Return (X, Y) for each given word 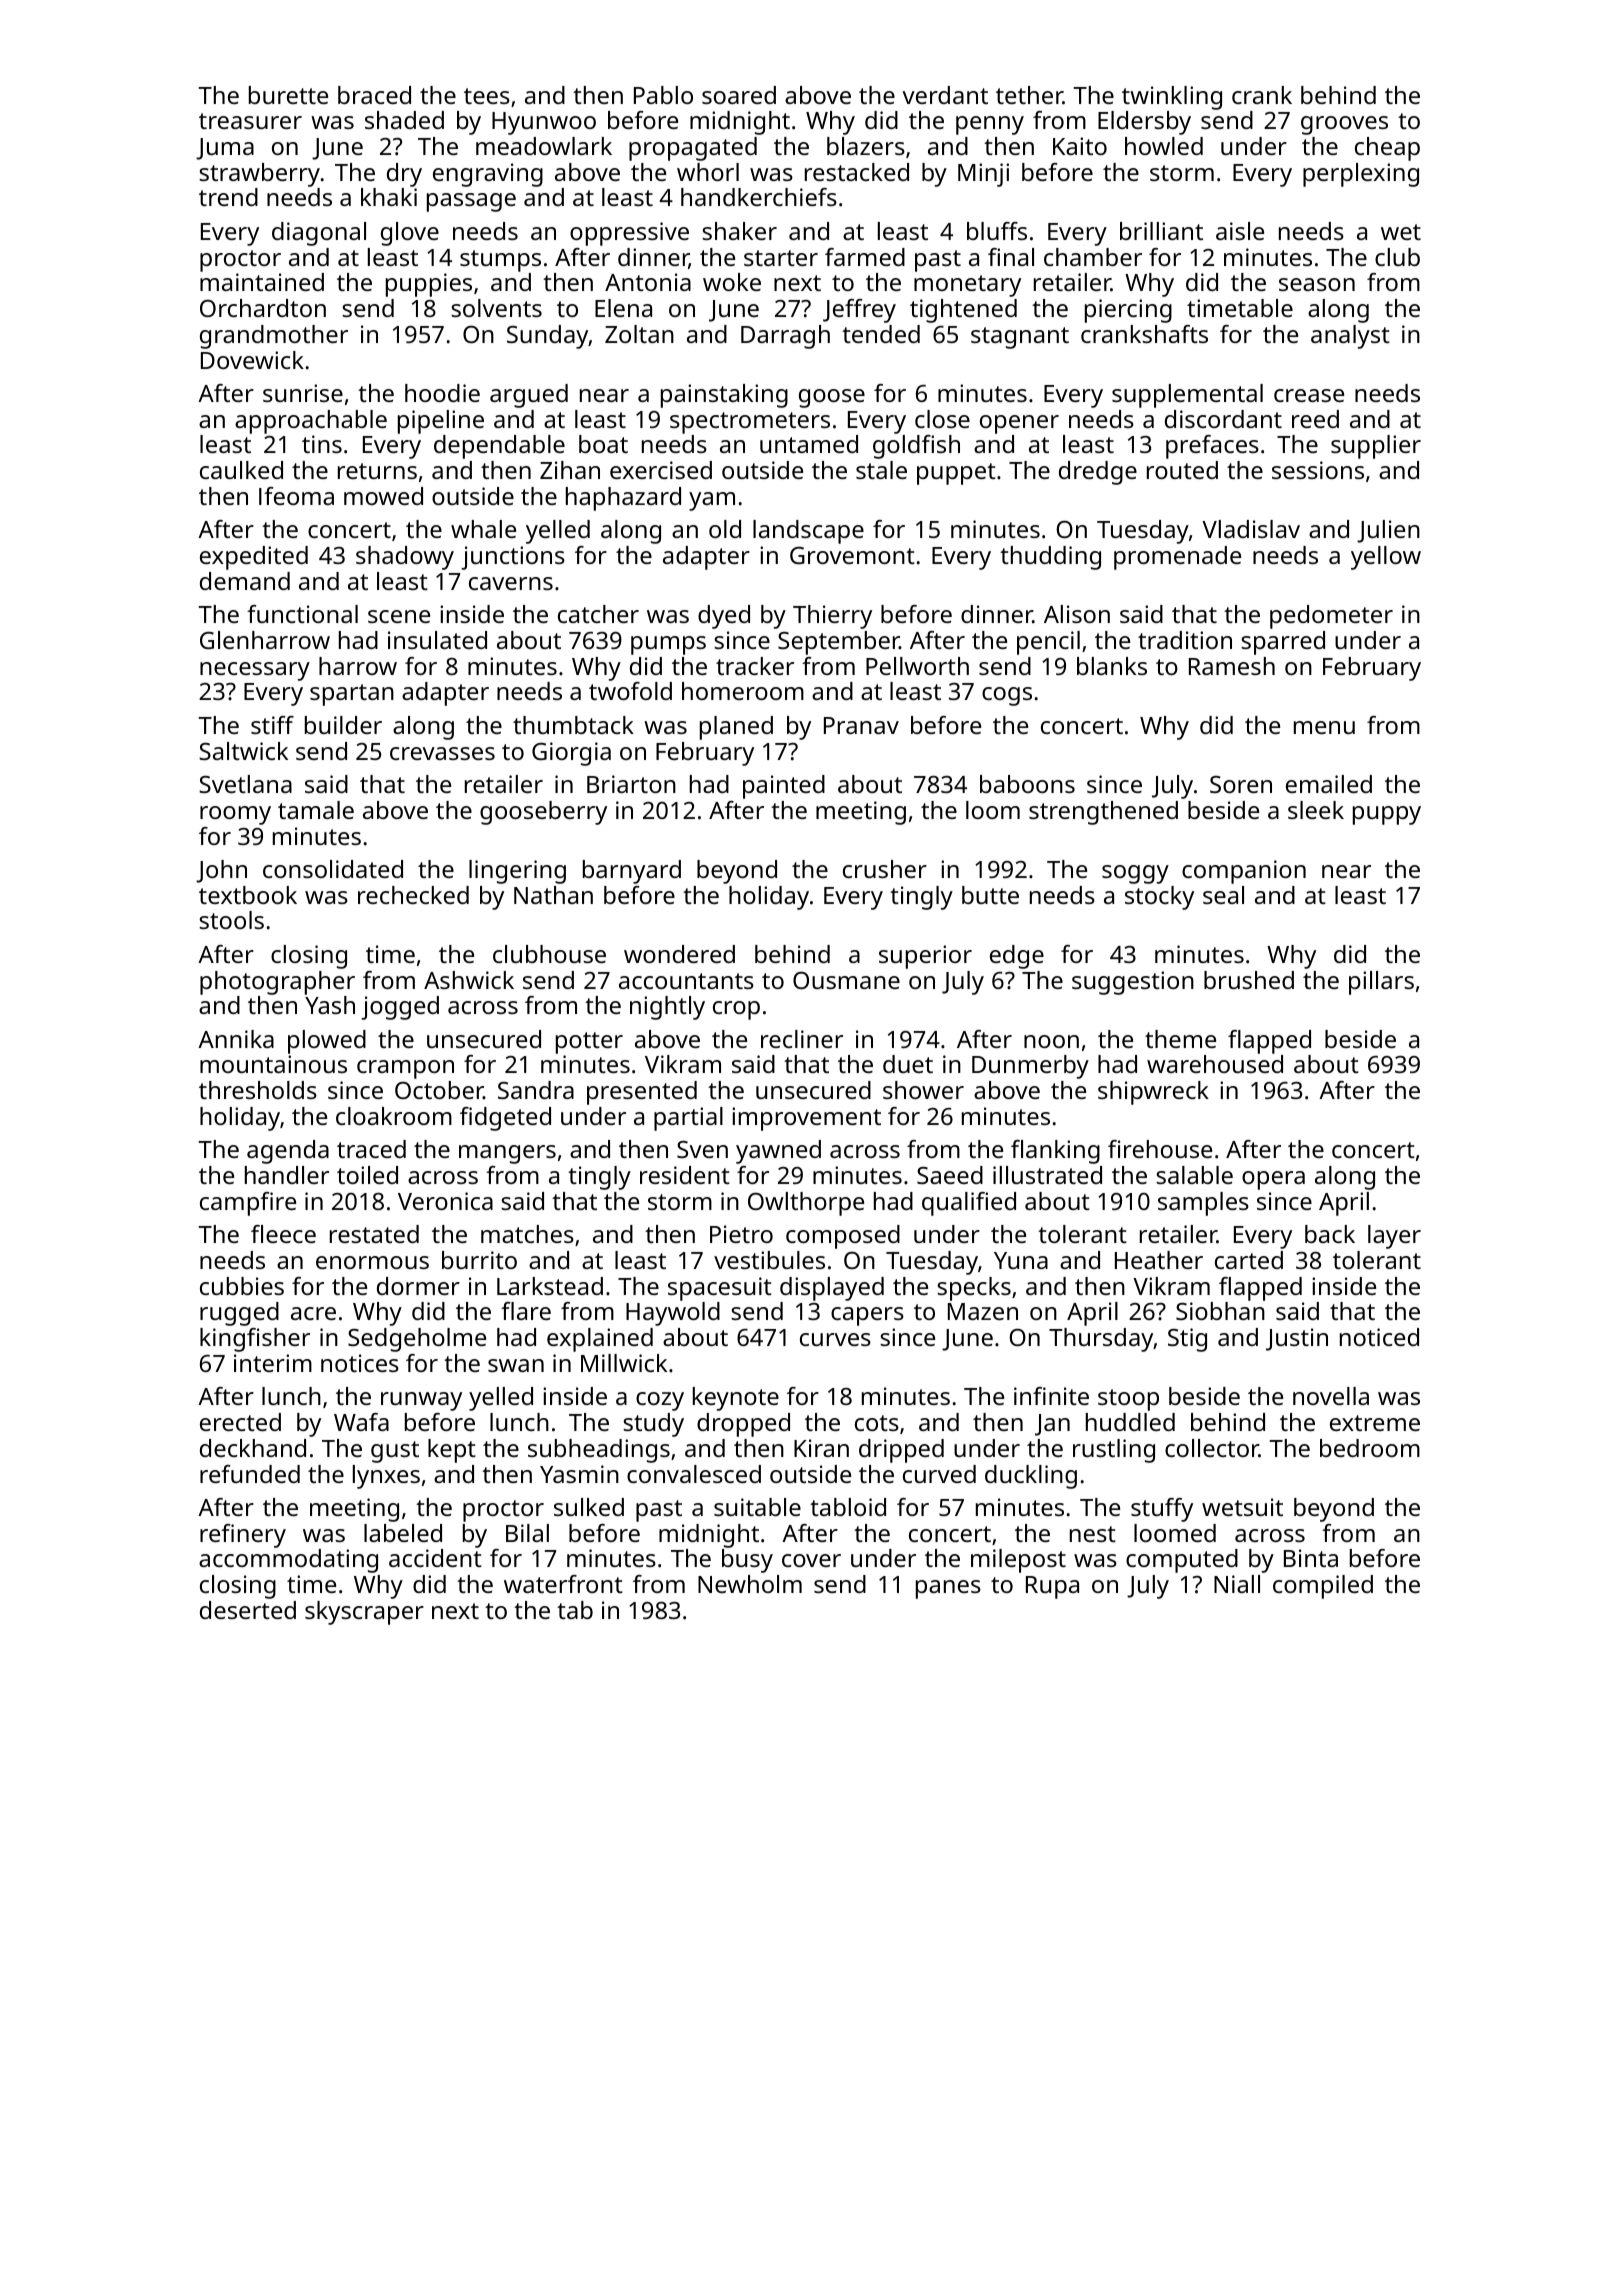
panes (948, 1589)
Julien (1388, 531)
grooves (1344, 125)
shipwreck (1153, 1093)
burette (288, 95)
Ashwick (469, 980)
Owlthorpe (806, 1204)
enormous (372, 1262)
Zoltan (639, 334)
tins (322, 444)
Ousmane (846, 980)
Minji (983, 175)
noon (1051, 1041)
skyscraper (364, 1613)
